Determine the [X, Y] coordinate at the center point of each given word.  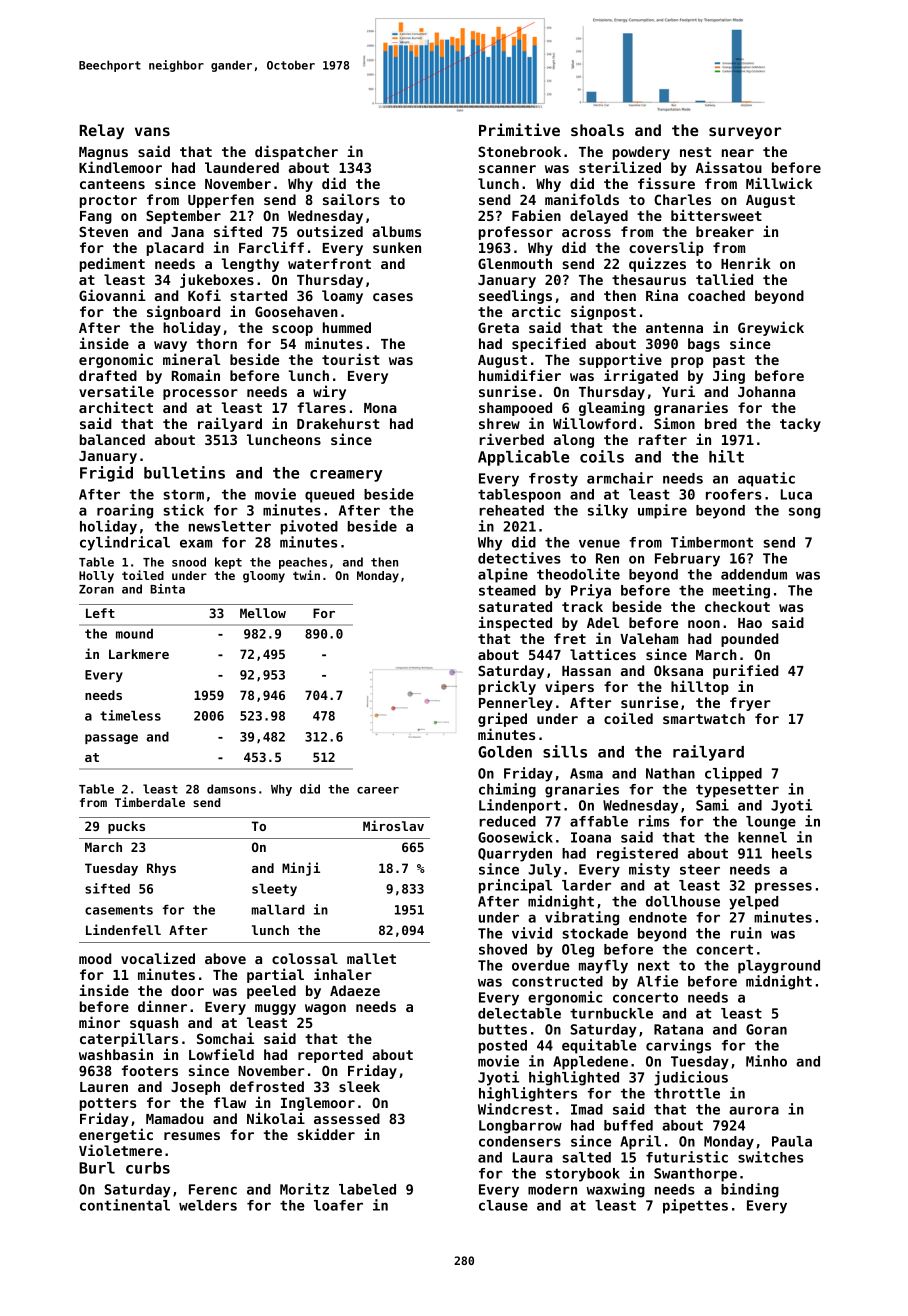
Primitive [519, 129]
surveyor [745, 133]
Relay [101, 131]
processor [200, 394]
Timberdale [150, 802]
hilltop [700, 687]
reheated [511, 510]
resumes [192, 1136]
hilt [726, 456]
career [378, 790]
